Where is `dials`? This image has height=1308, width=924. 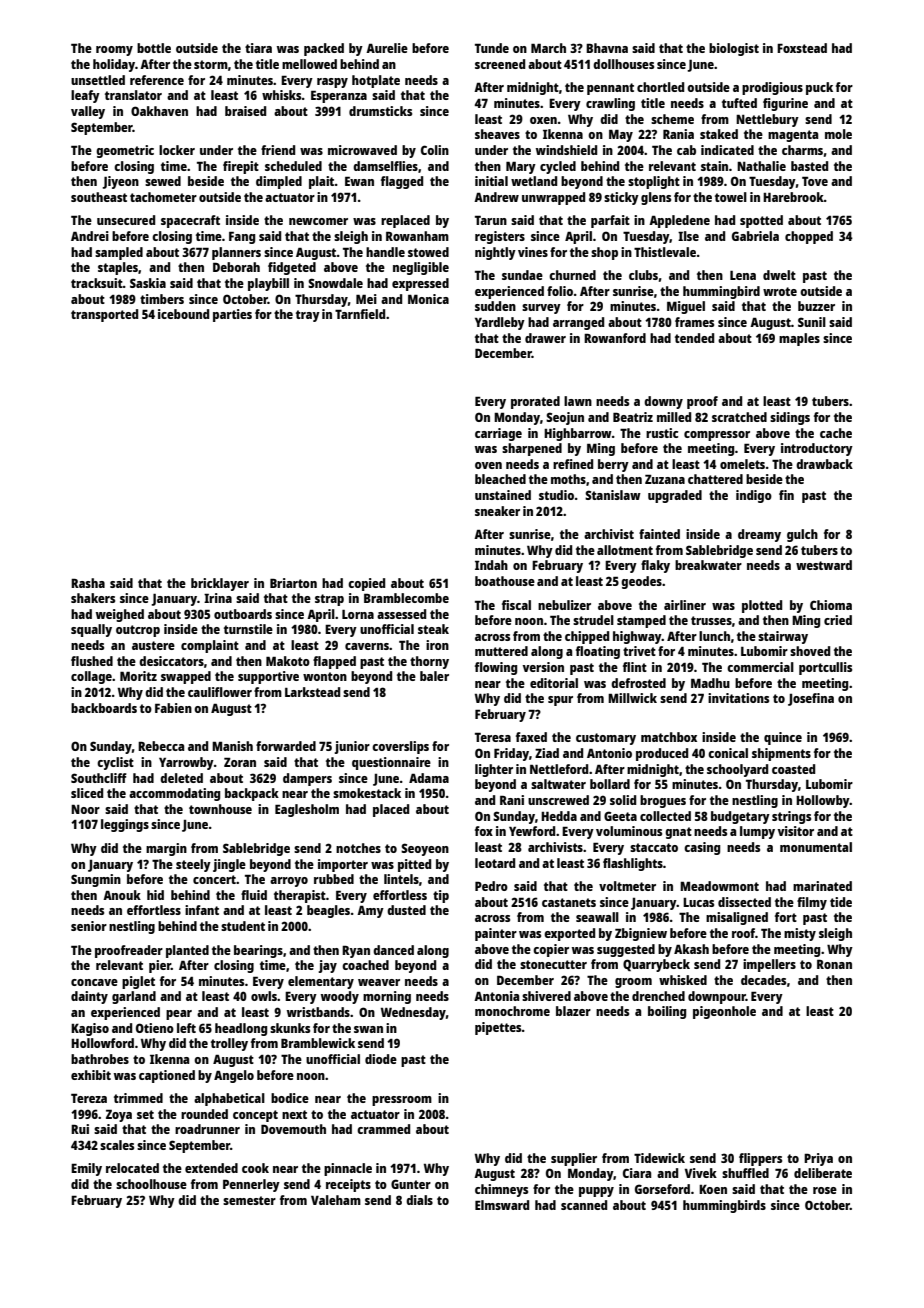 dials is located at coordinates (419, 1200).
